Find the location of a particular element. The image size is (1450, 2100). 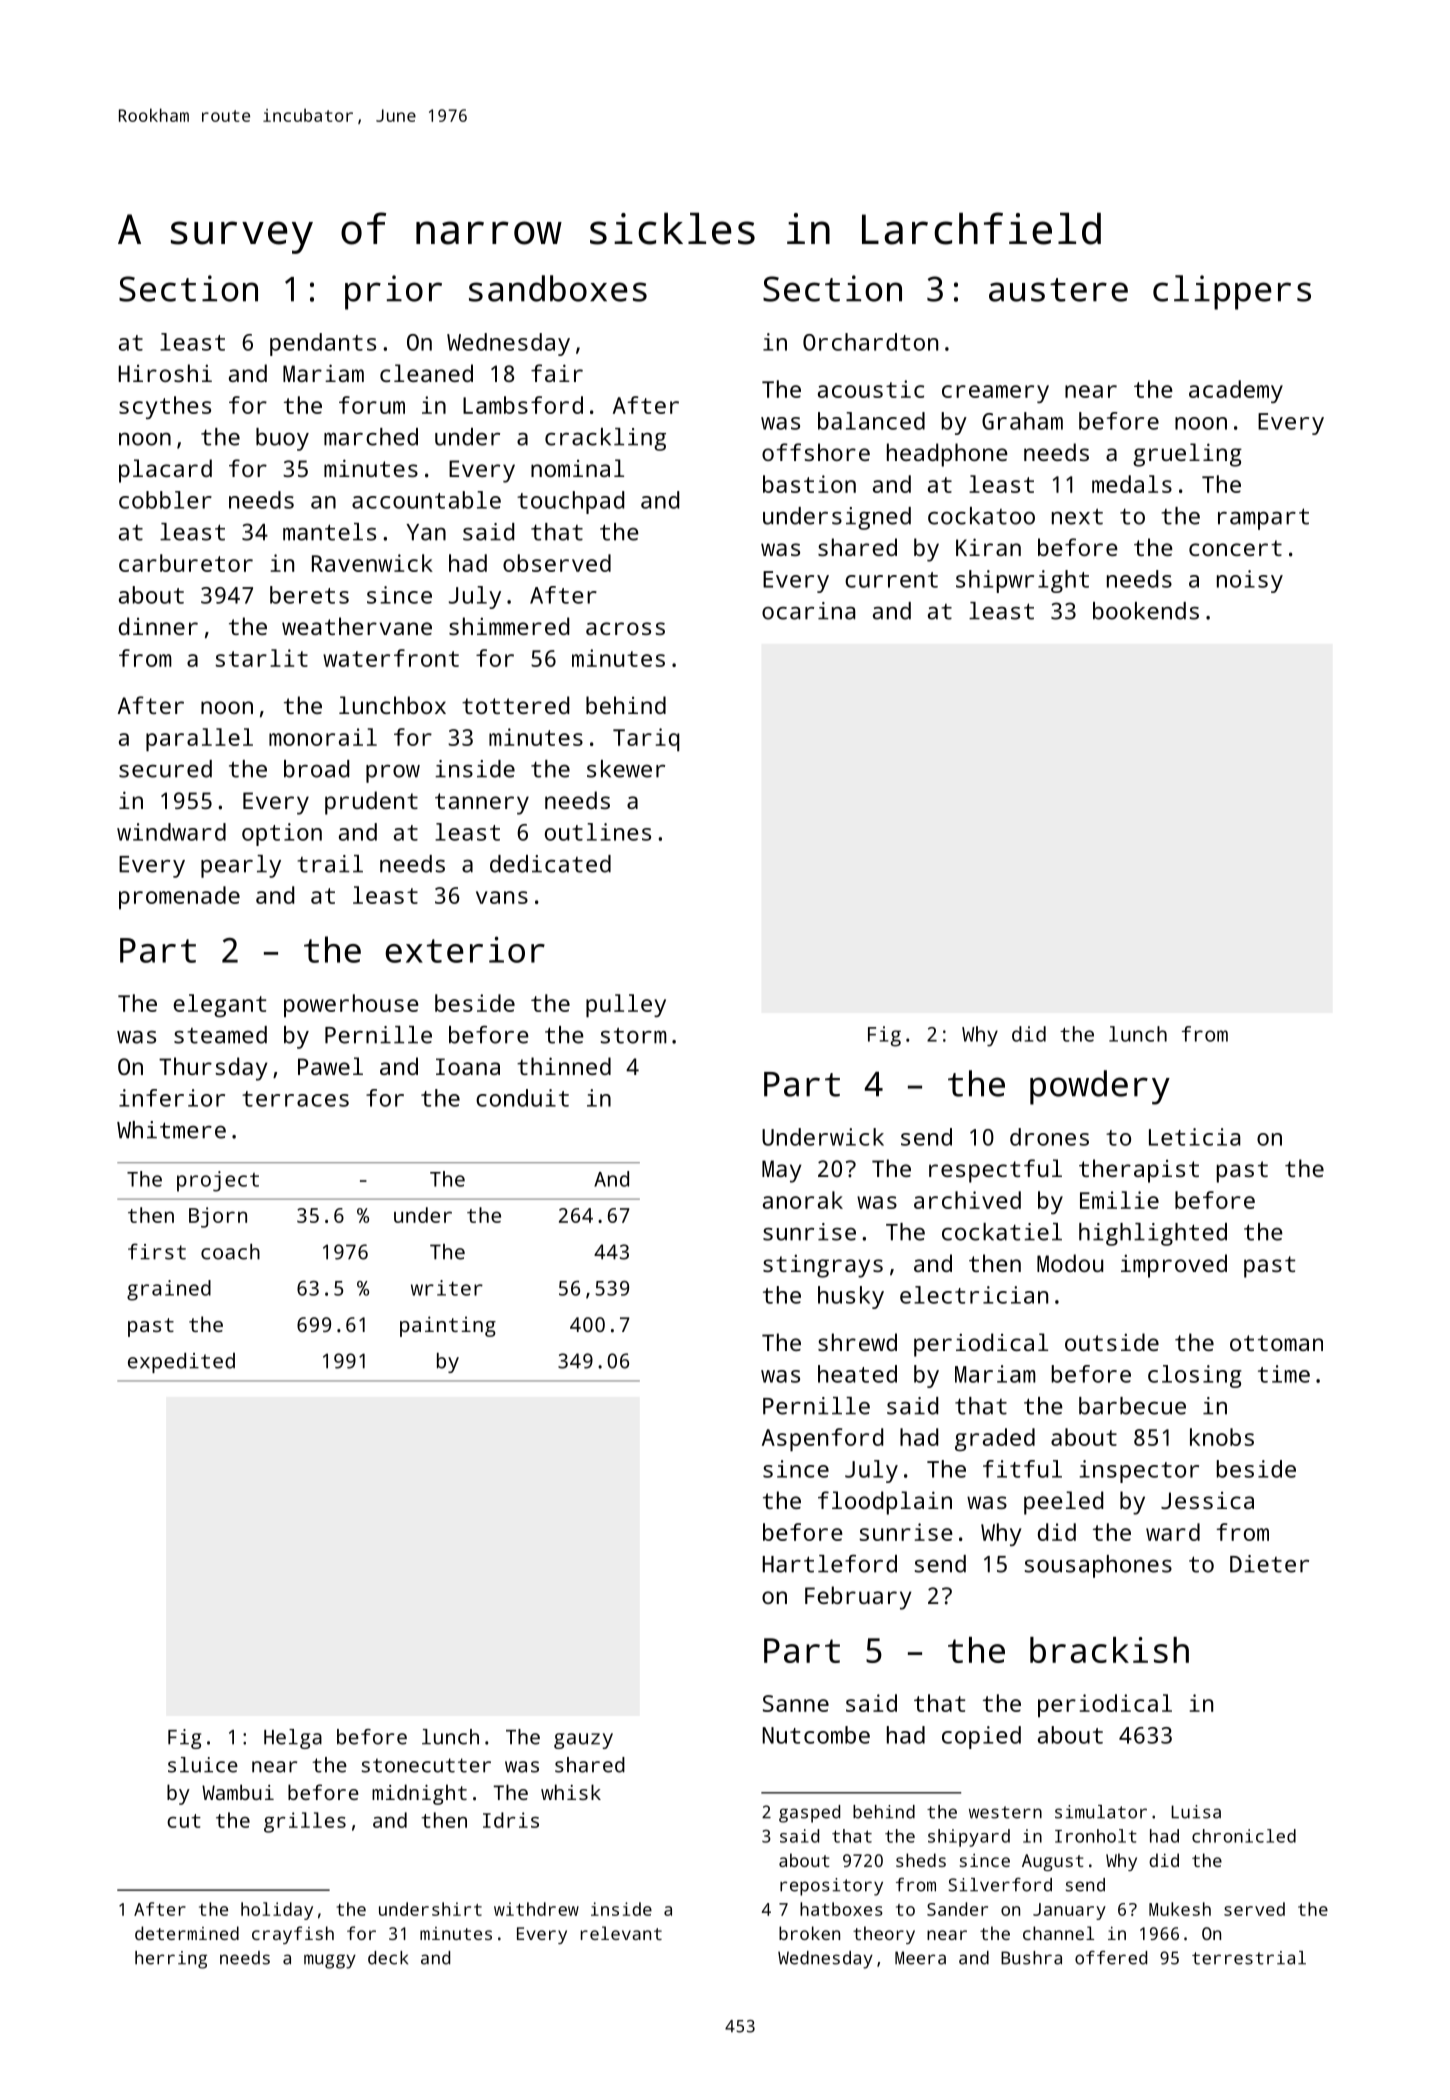

sandboxes is located at coordinates (558, 288).
